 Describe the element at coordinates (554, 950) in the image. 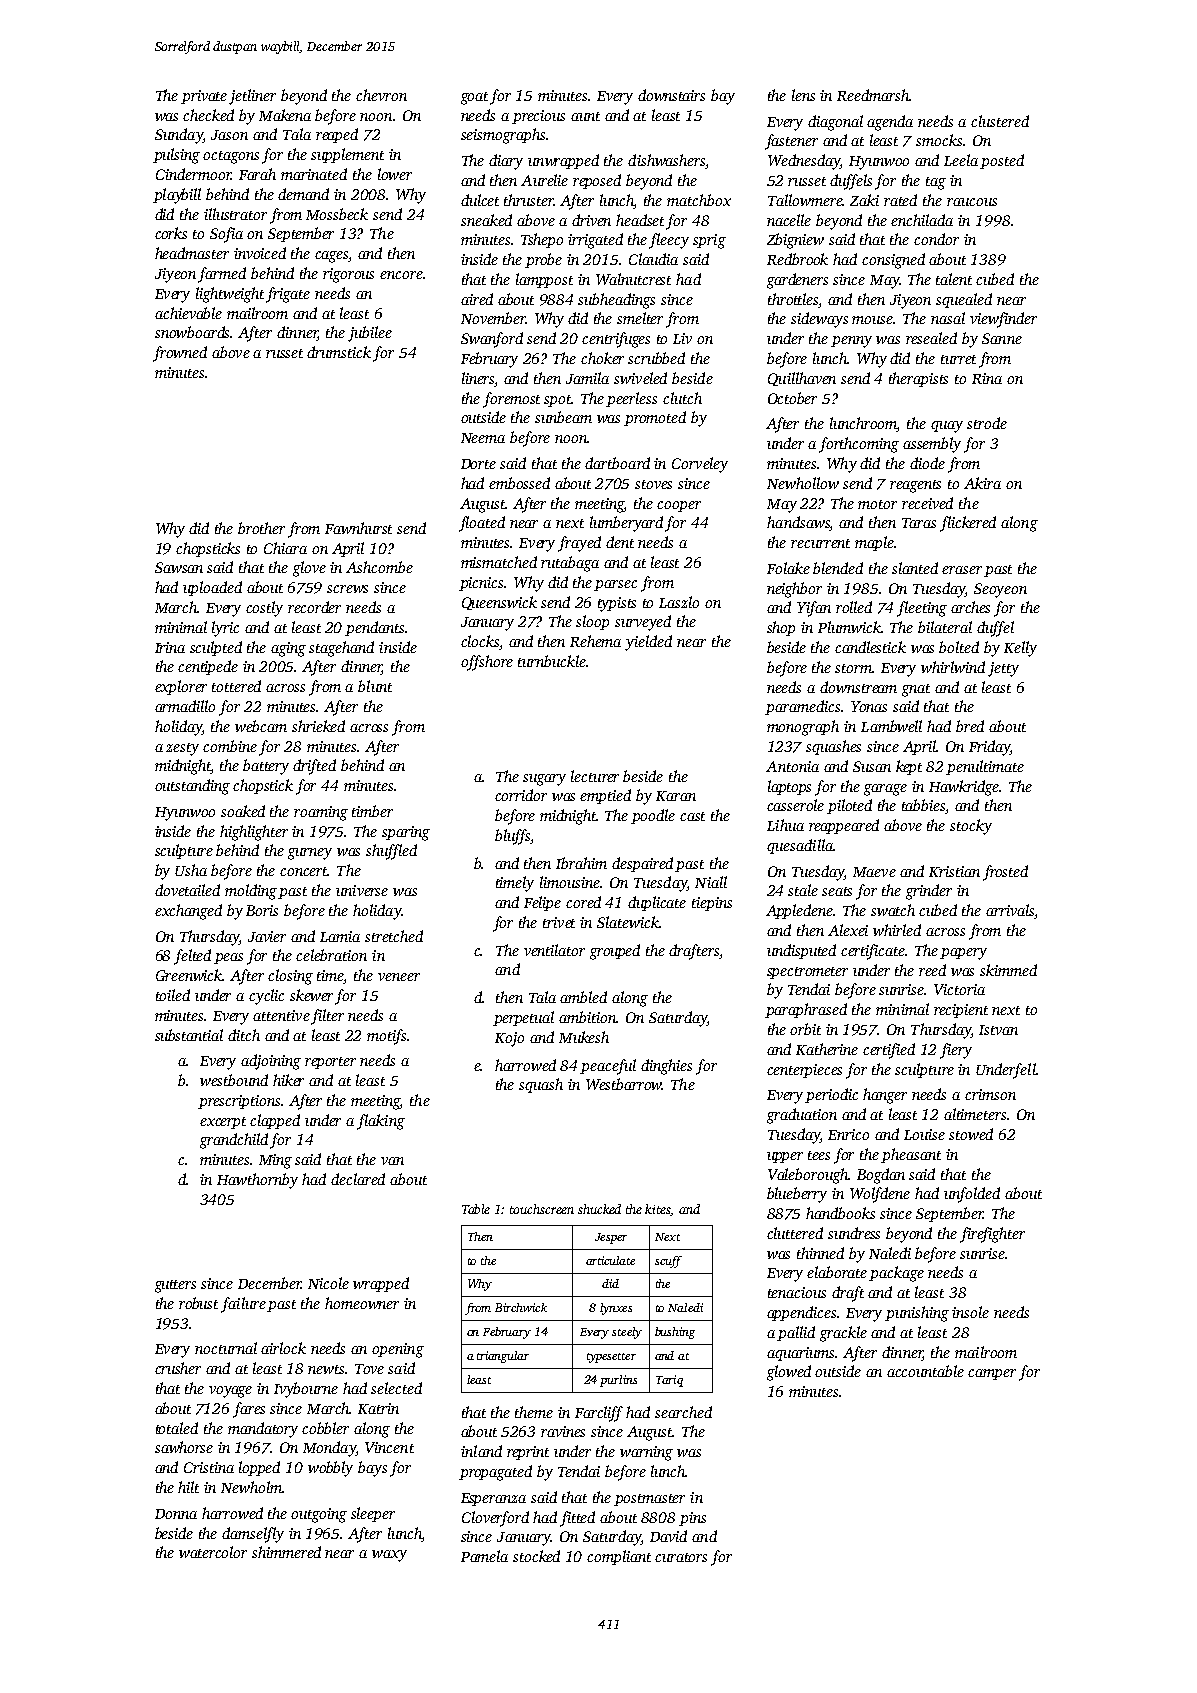

I see `ventilator` at that location.
